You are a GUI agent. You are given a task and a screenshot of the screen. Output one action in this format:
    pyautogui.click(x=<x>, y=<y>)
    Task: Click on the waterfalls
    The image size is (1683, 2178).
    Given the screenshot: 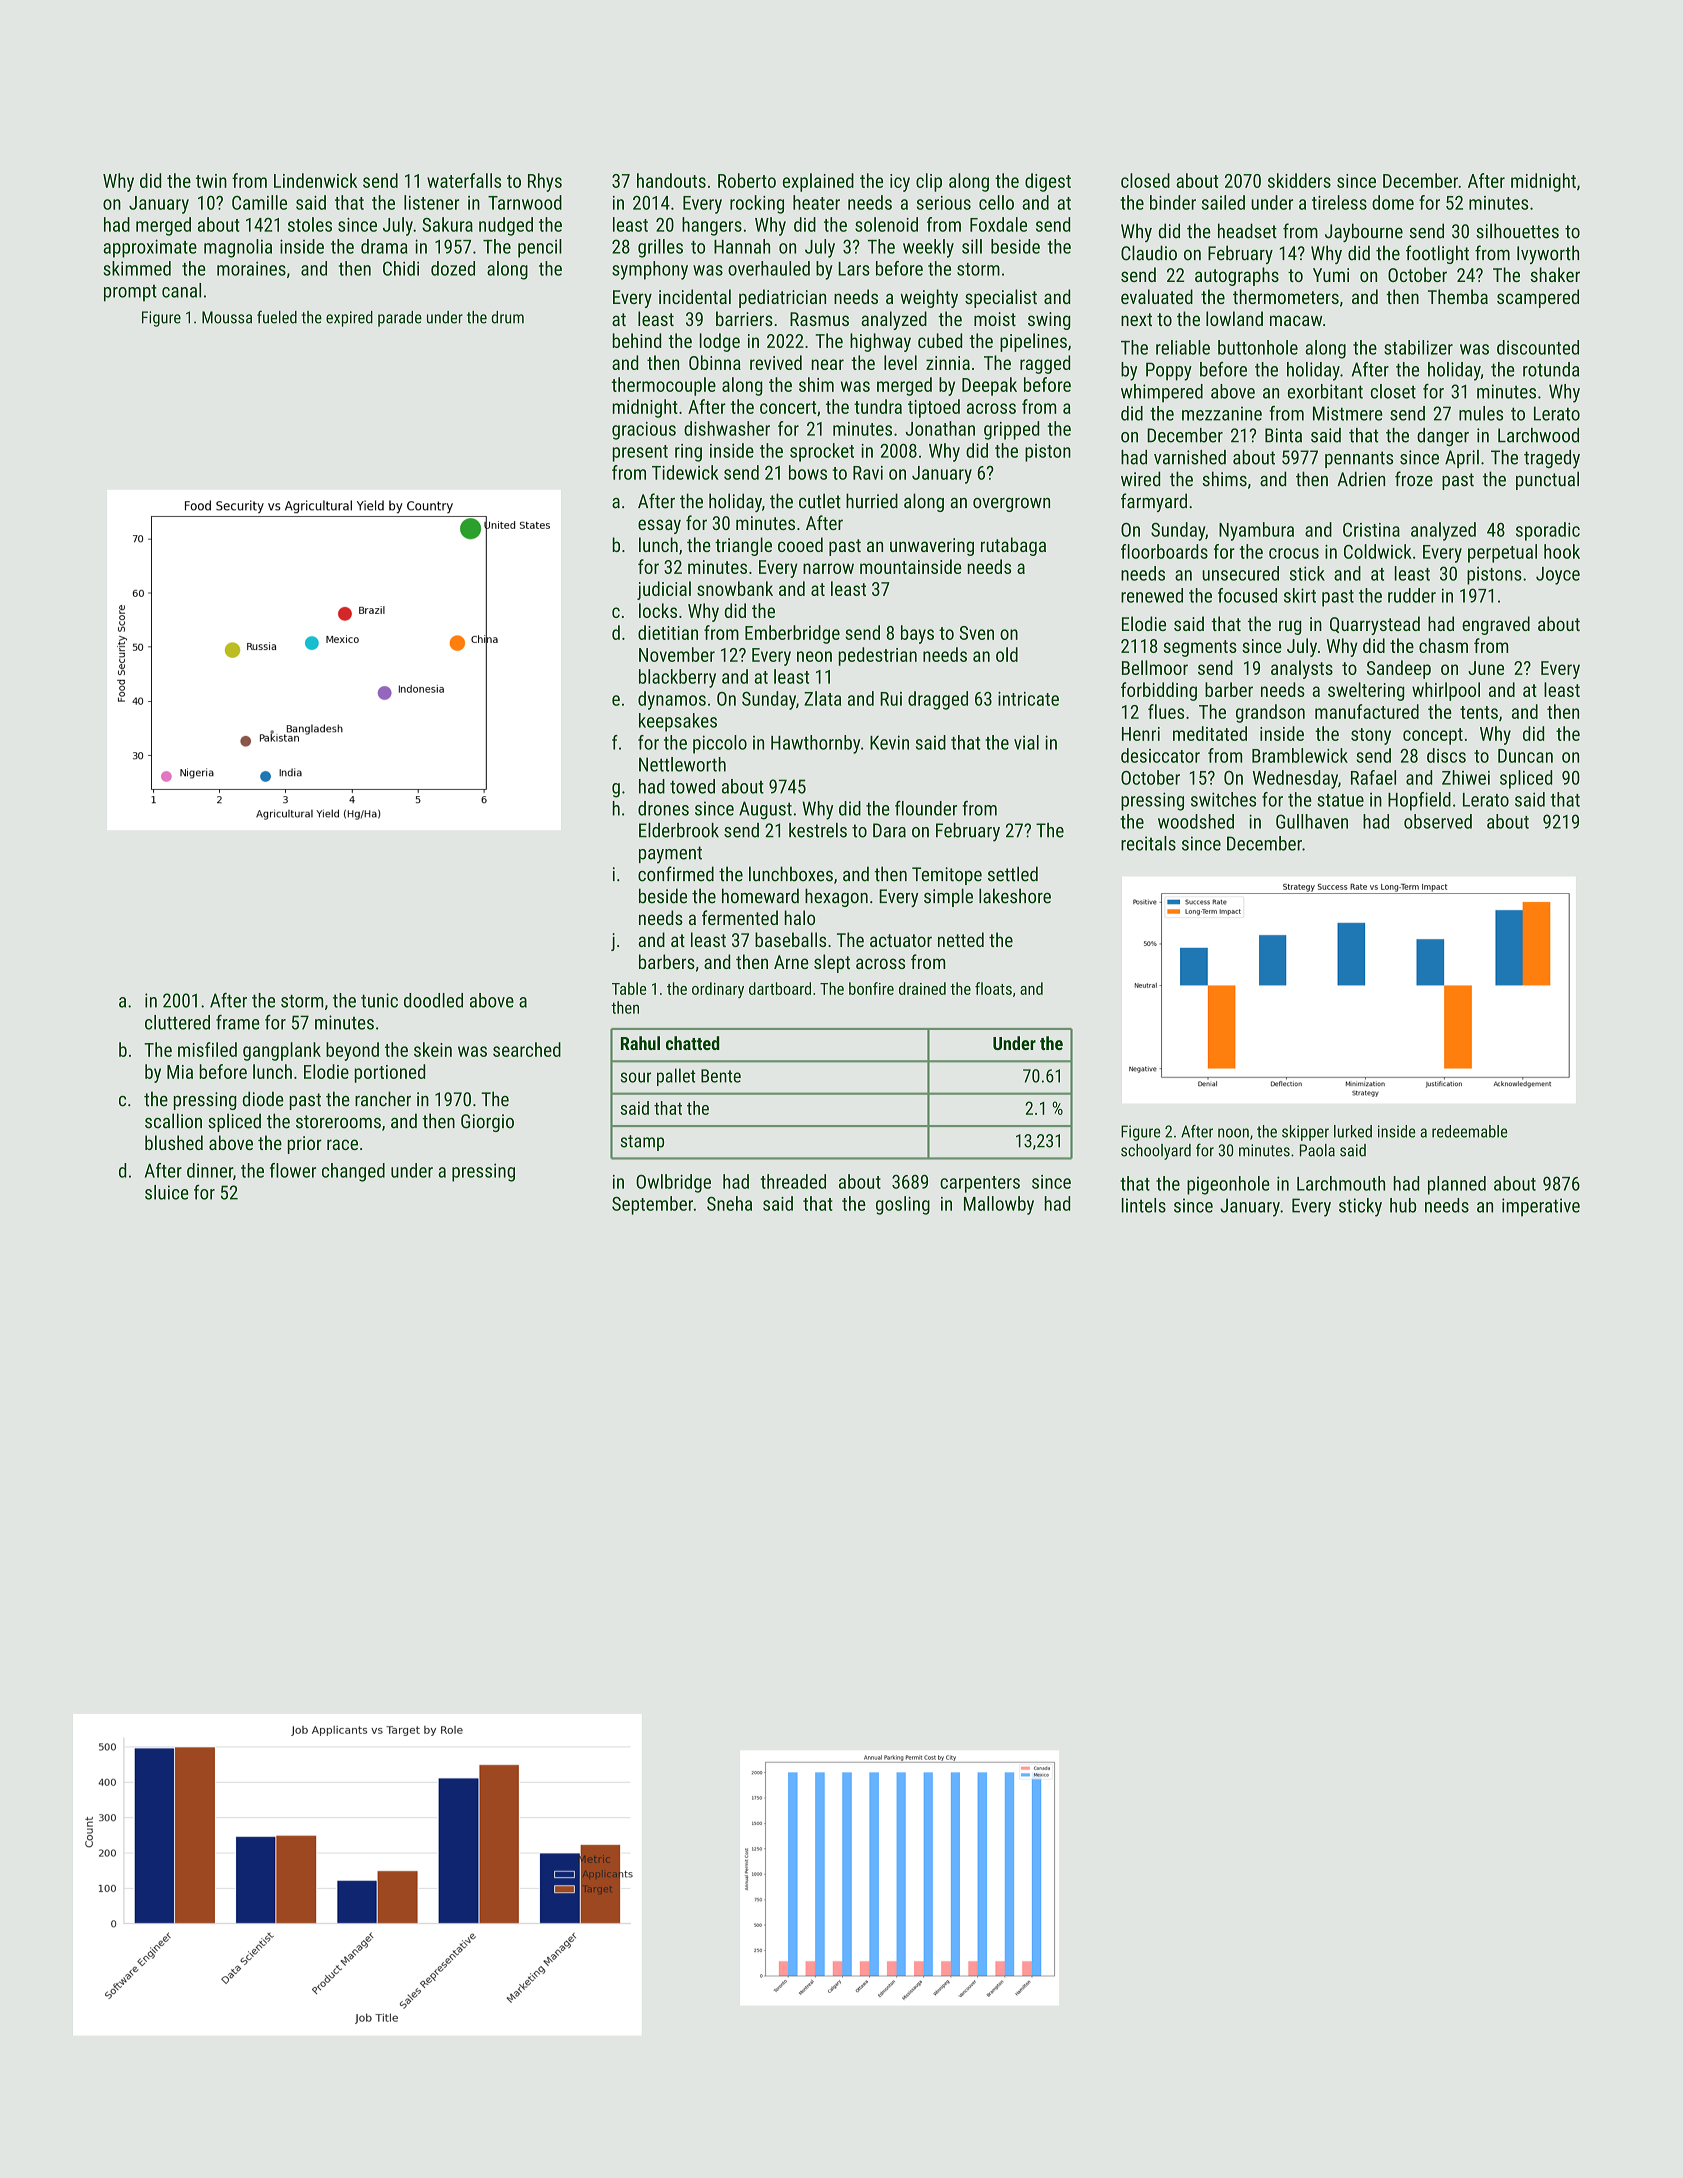 What is the action you would take?
    pyautogui.click(x=464, y=180)
